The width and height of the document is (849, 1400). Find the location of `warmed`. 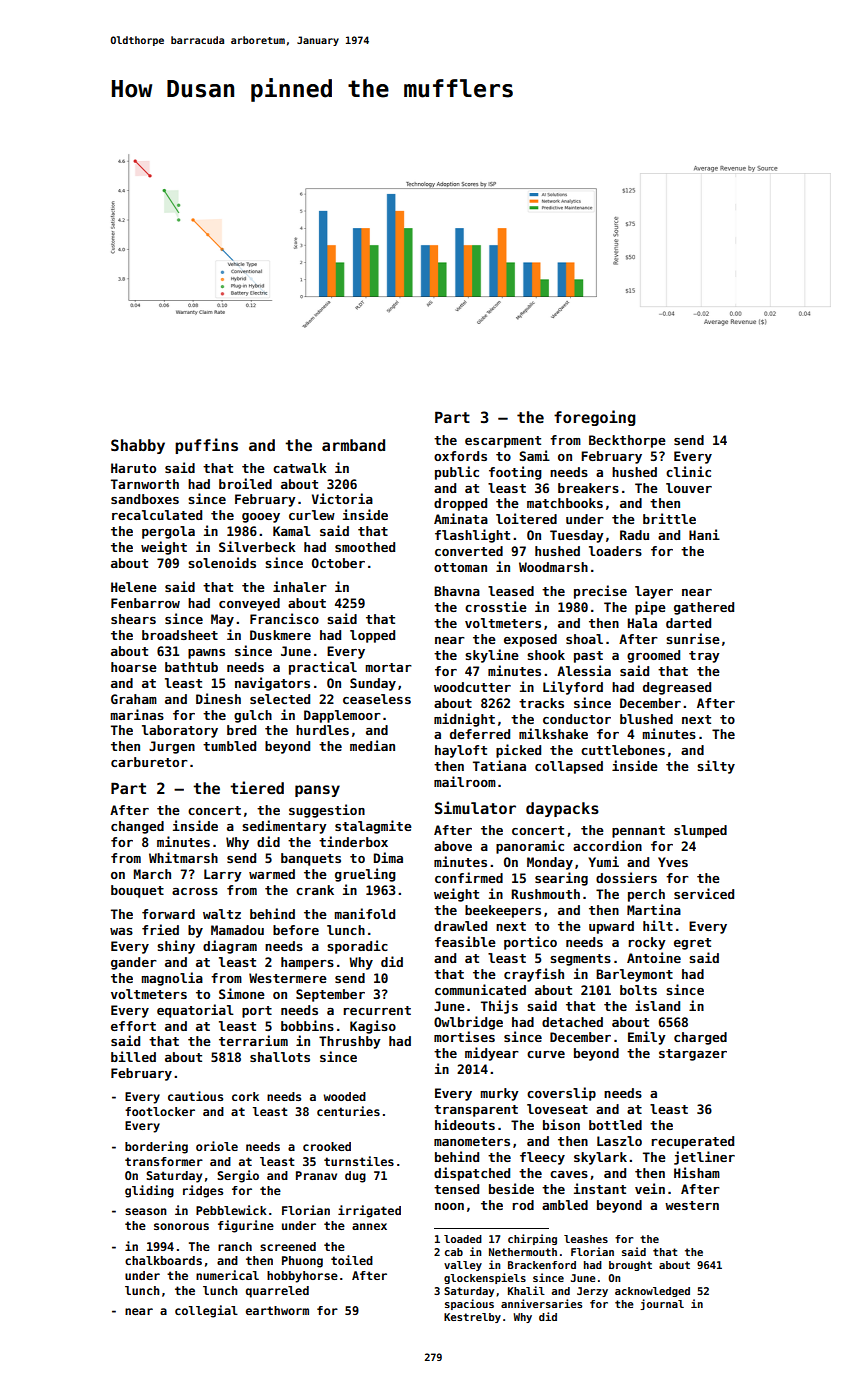

warmed is located at coordinates (272, 874).
